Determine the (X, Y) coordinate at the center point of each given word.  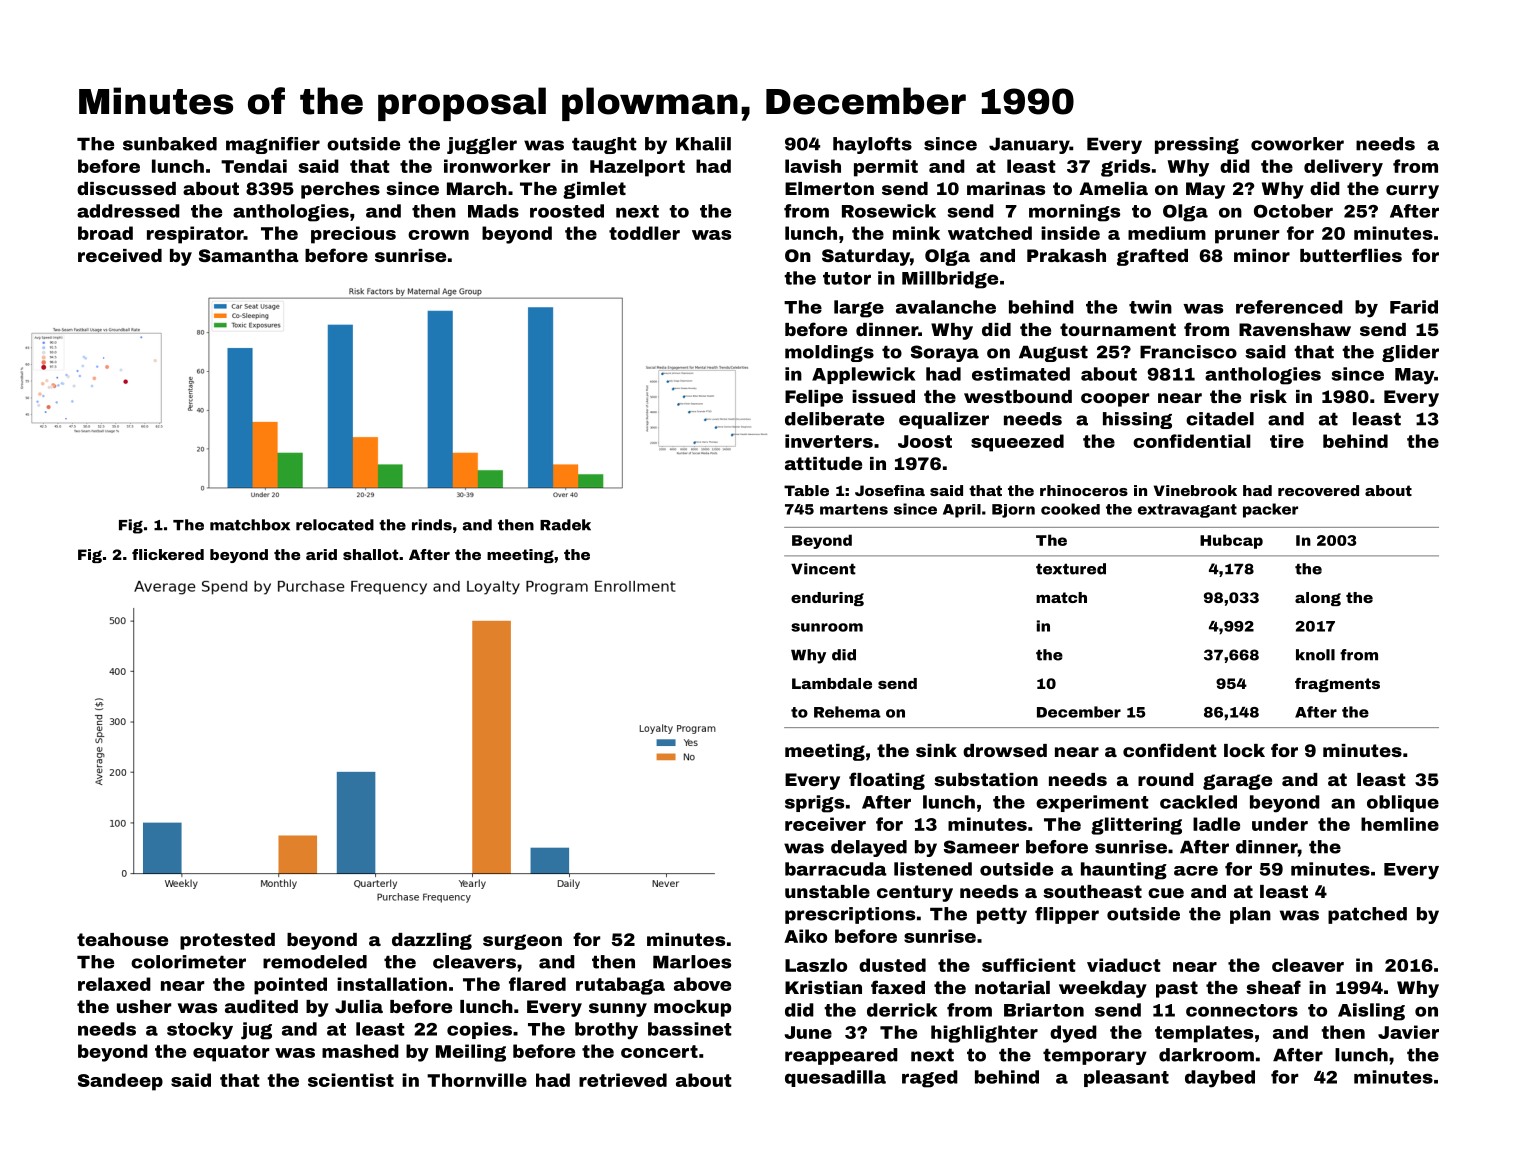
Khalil (703, 144)
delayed (869, 848)
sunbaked (170, 144)
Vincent (823, 569)
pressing (1197, 145)
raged (930, 1079)
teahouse (122, 939)
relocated (335, 525)
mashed (360, 1051)
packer (1270, 510)
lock (1244, 750)
